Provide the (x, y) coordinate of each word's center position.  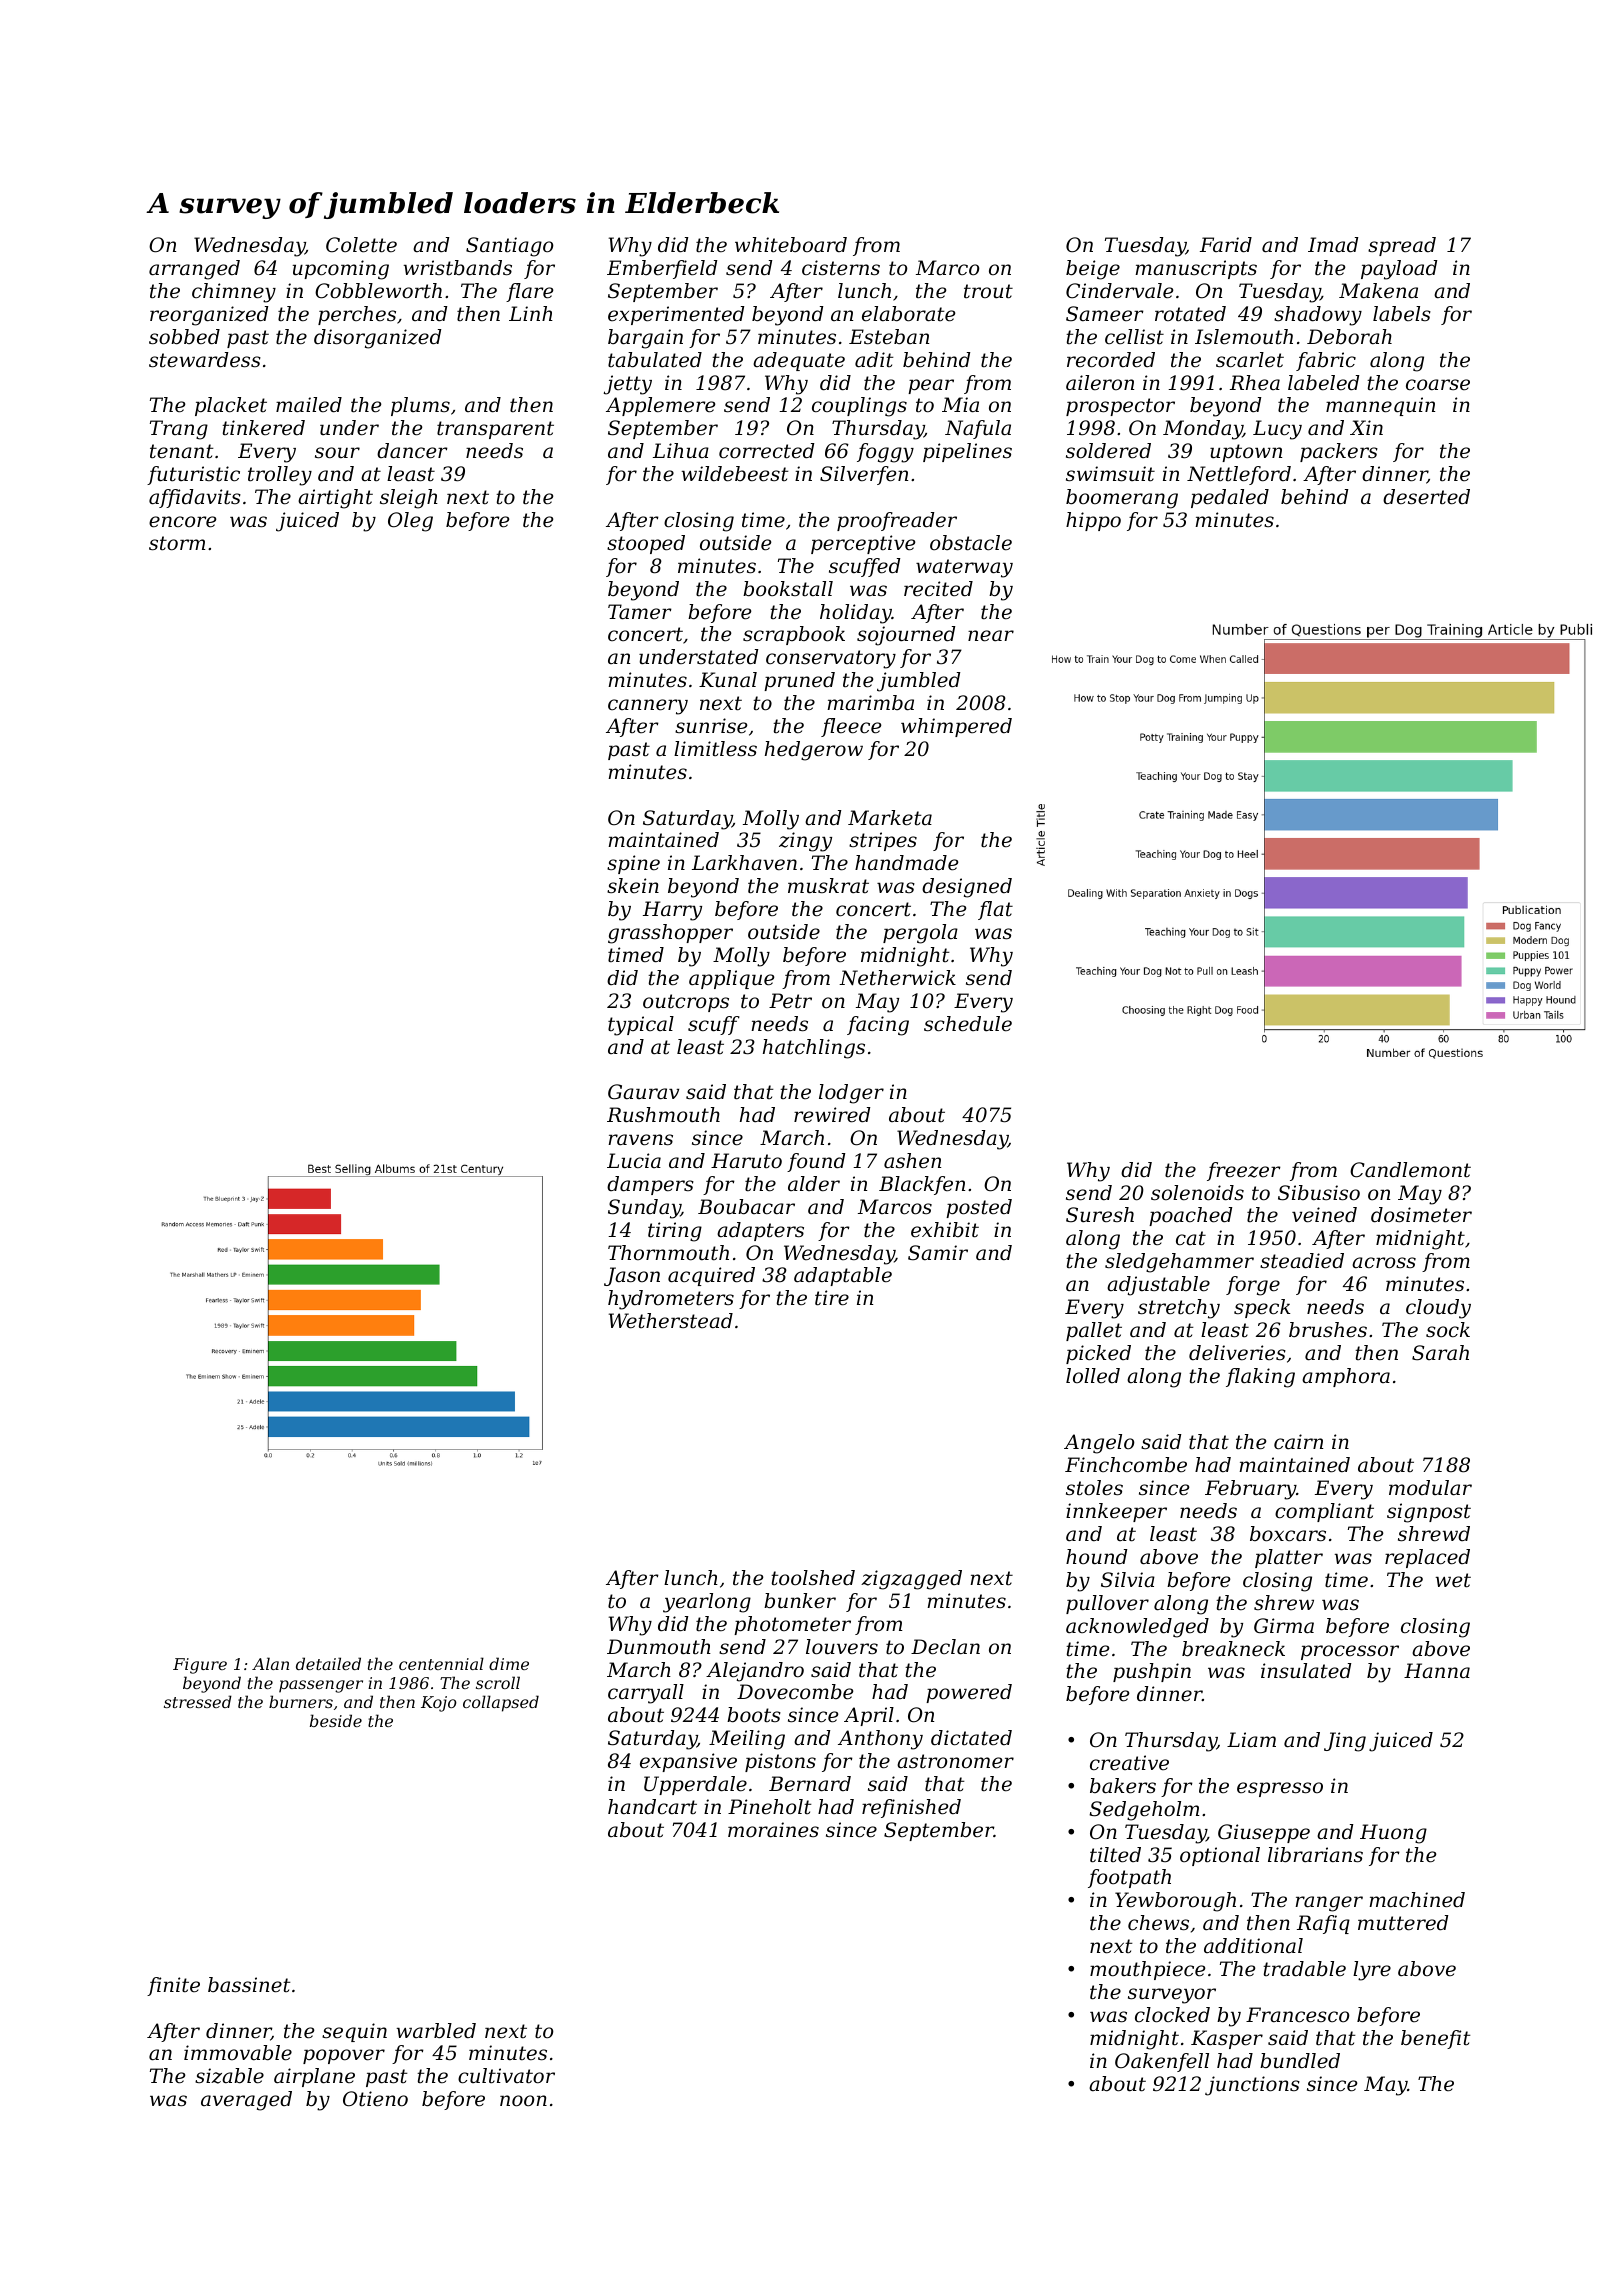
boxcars (1288, 1534)
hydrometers (671, 1300)
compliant (1324, 1512)
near (991, 636)
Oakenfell (1162, 2062)
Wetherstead (670, 1321)
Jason (632, 1276)
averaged (246, 2101)
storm (177, 543)
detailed (328, 1663)
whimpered (956, 727)
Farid (1226, 245)
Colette (361, 245)
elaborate (908, 314)
